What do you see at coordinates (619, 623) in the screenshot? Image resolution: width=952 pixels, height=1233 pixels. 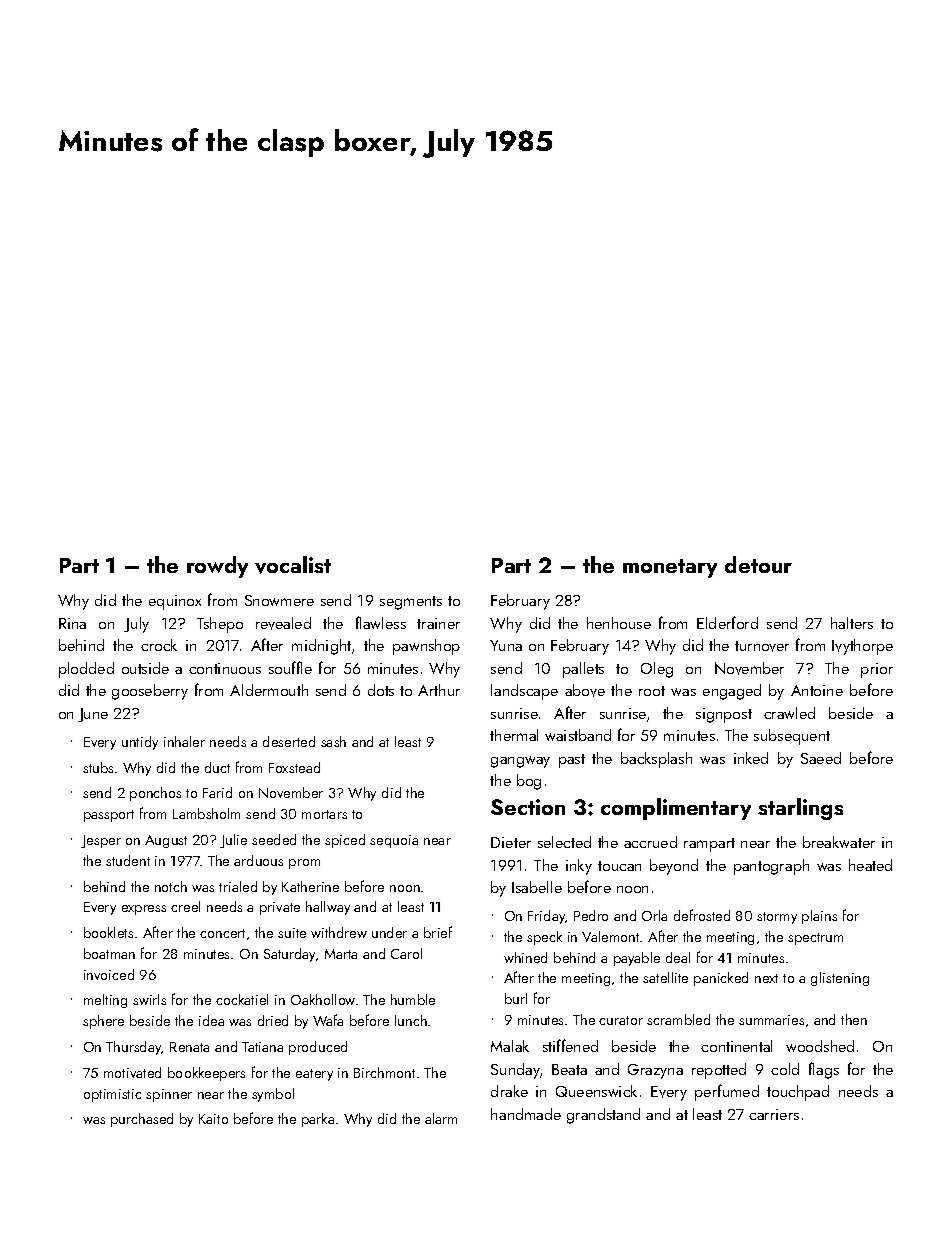 I see `henhouse` at bounding box center [619, 623].
